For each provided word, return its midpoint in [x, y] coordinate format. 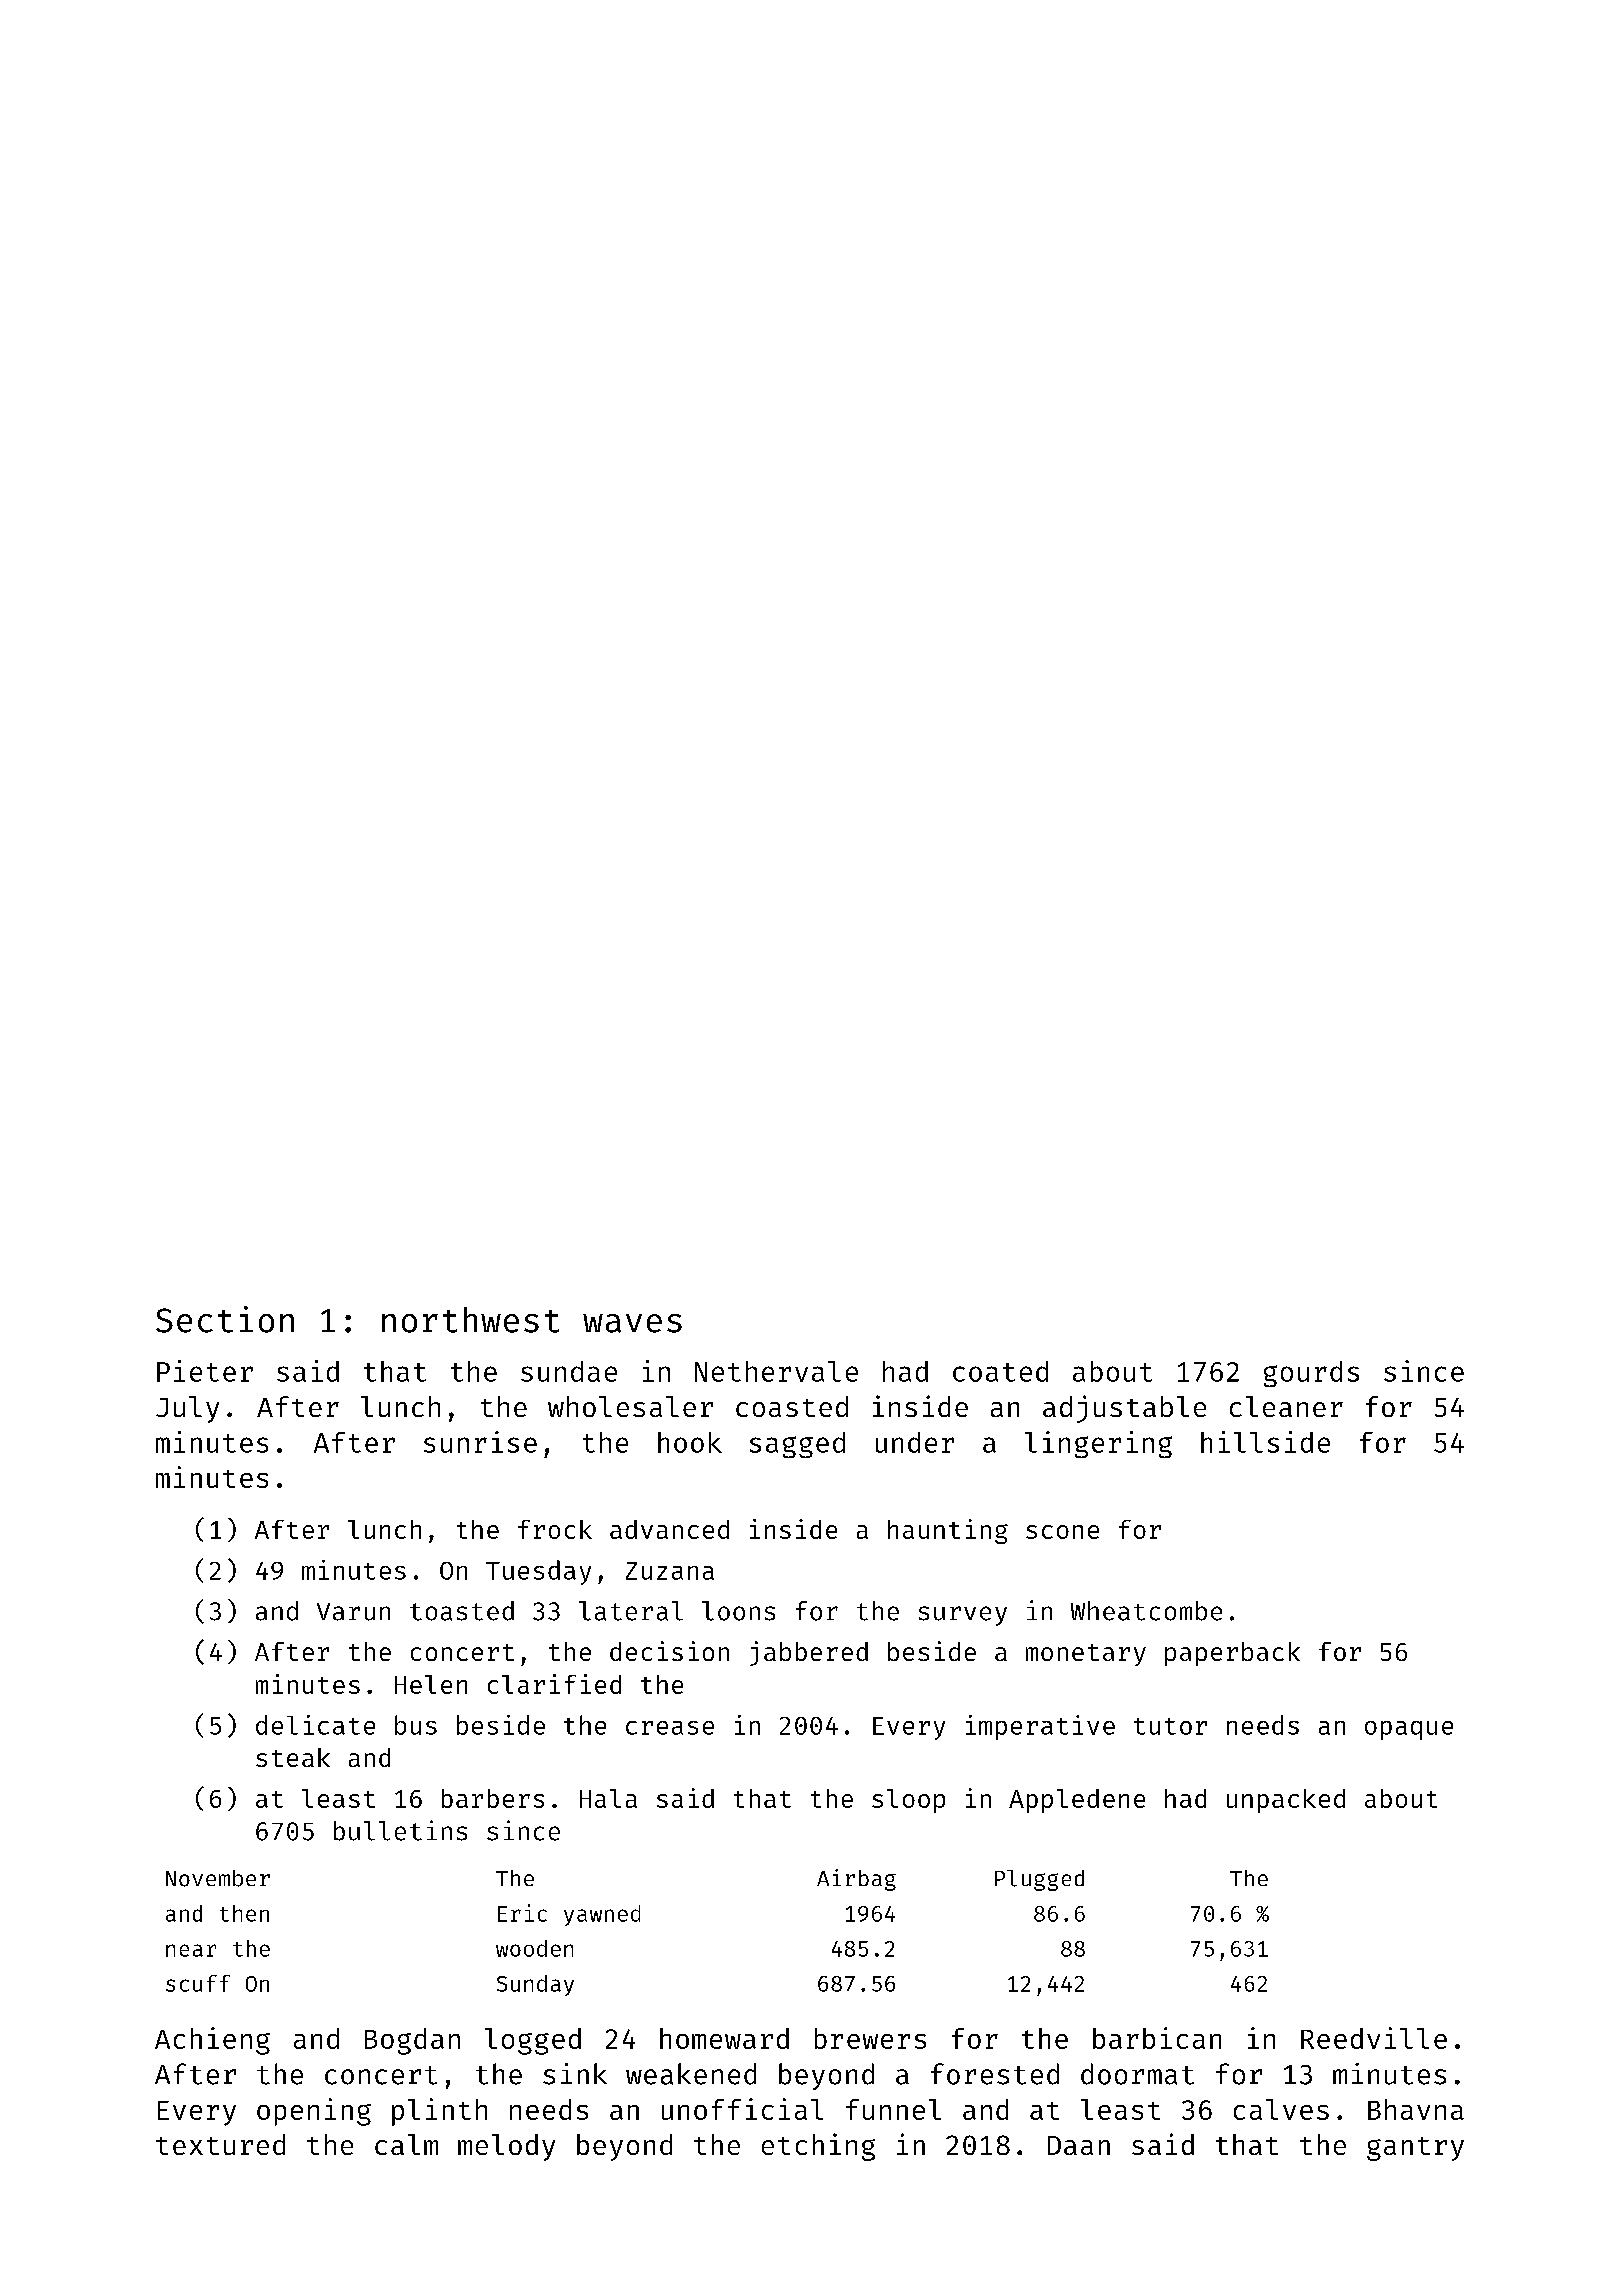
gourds [1311, 1374]
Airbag [856, 1880]
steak [293, 1757]
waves [632, 1323]
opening [314, 2112]
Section [225, 1319]
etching [818, 2147]
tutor [1170, 1726]
